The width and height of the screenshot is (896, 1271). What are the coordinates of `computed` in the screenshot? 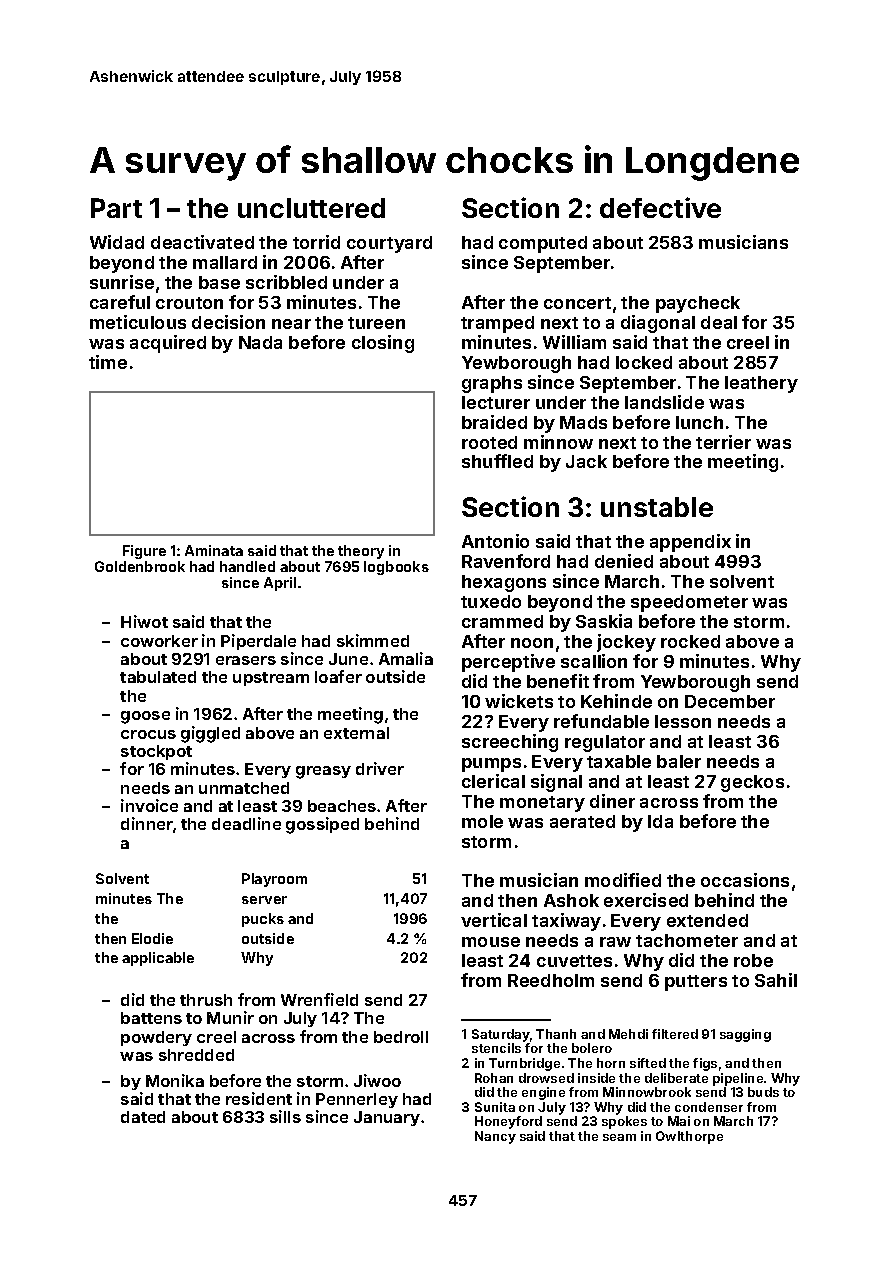 It's located at (543, 244).
